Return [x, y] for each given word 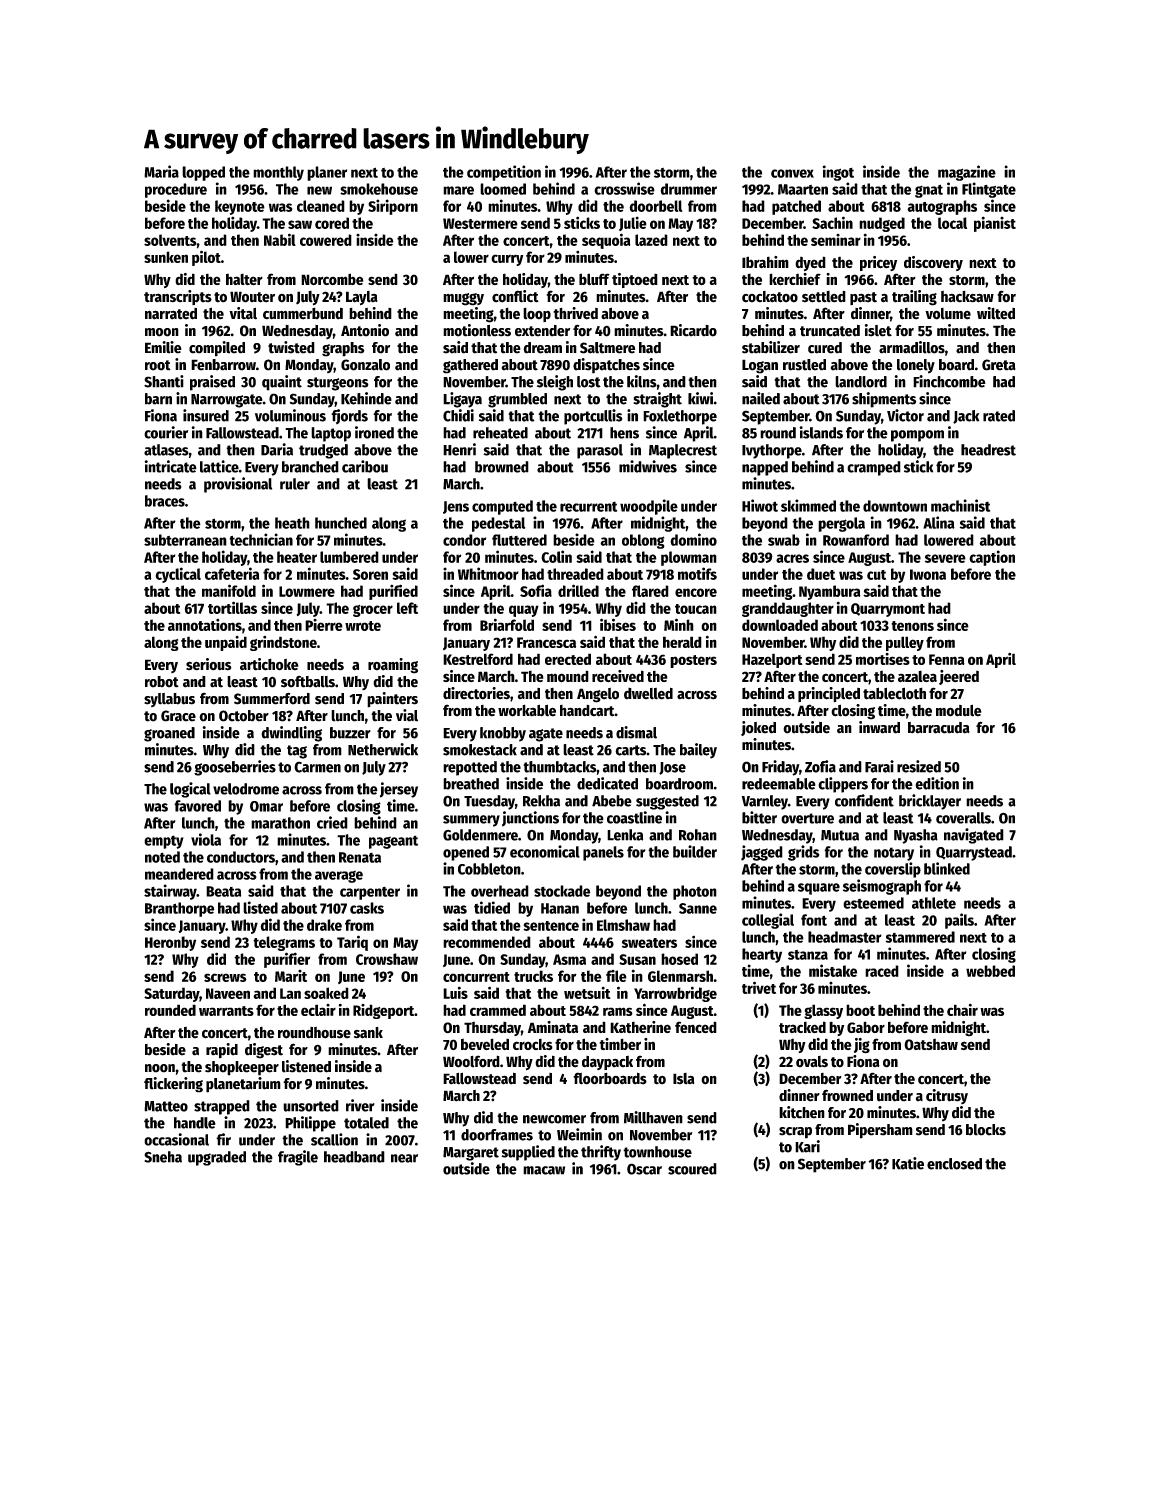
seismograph [882, 887]
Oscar [644, 1169]
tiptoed [635, 280]
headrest [988, 450]
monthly [278, 173]
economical [545, 851]
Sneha [163, 1157]
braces [165, 501]
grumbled [517, 400]
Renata [360, 857]
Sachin [832, 222]
